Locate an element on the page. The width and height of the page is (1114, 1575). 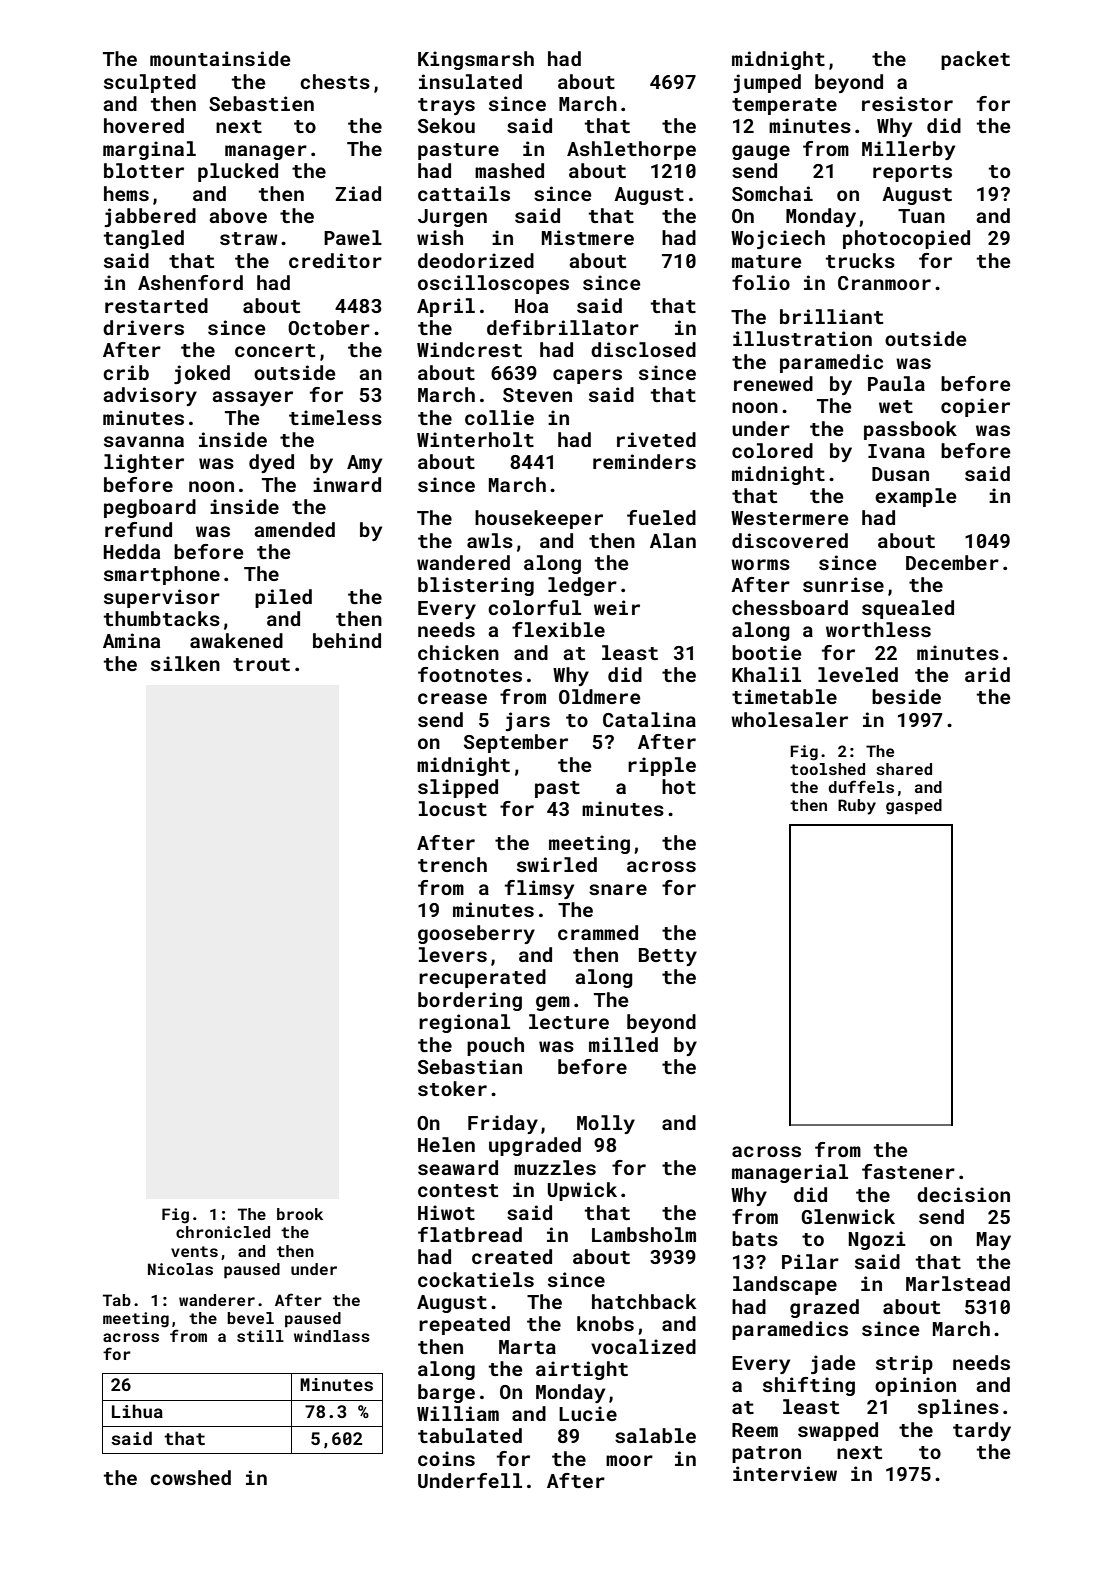
cowshed is located at coordinates (190, 1477).
